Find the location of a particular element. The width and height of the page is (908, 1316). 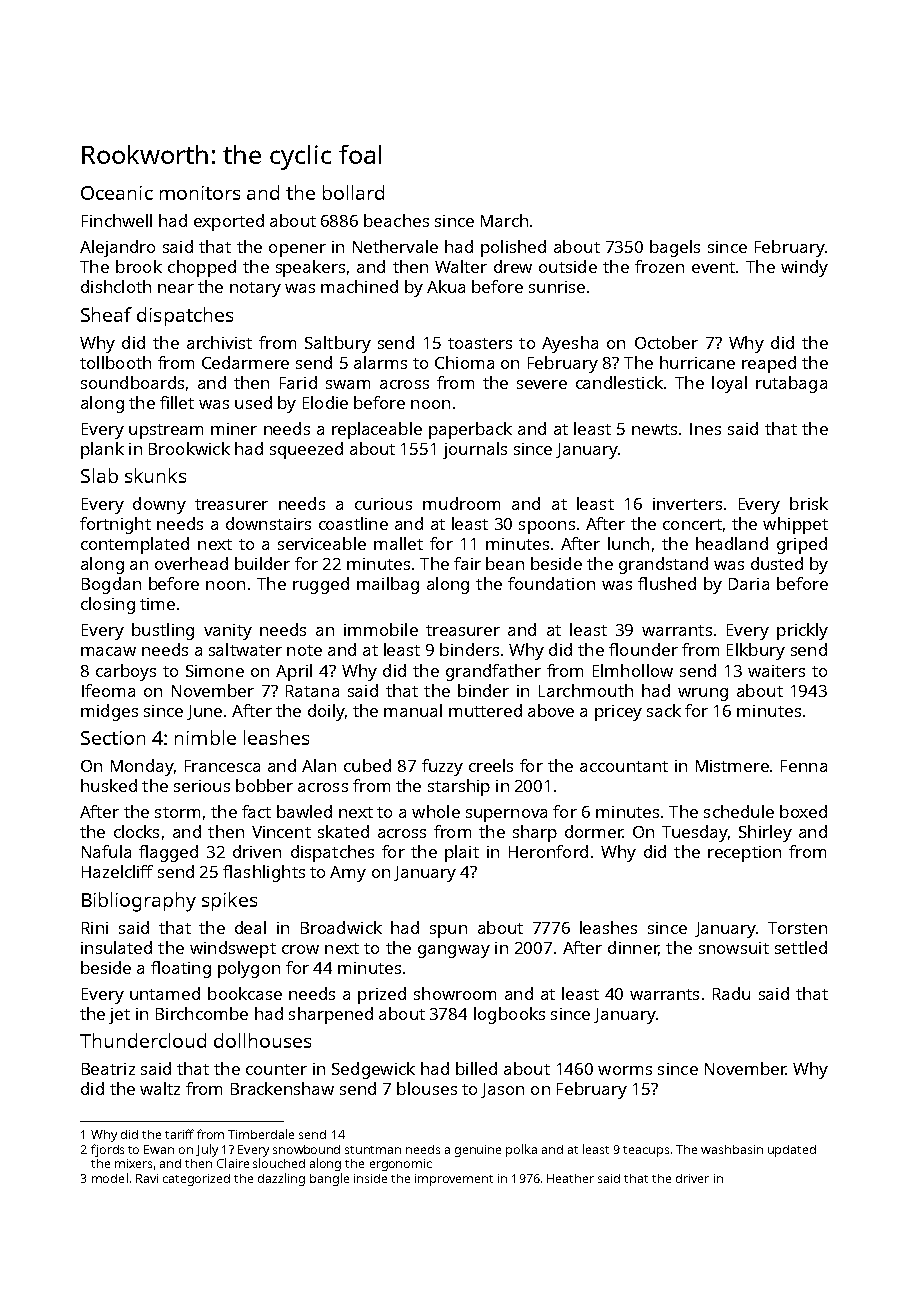

coastline is located at coordinates (353, 523).
